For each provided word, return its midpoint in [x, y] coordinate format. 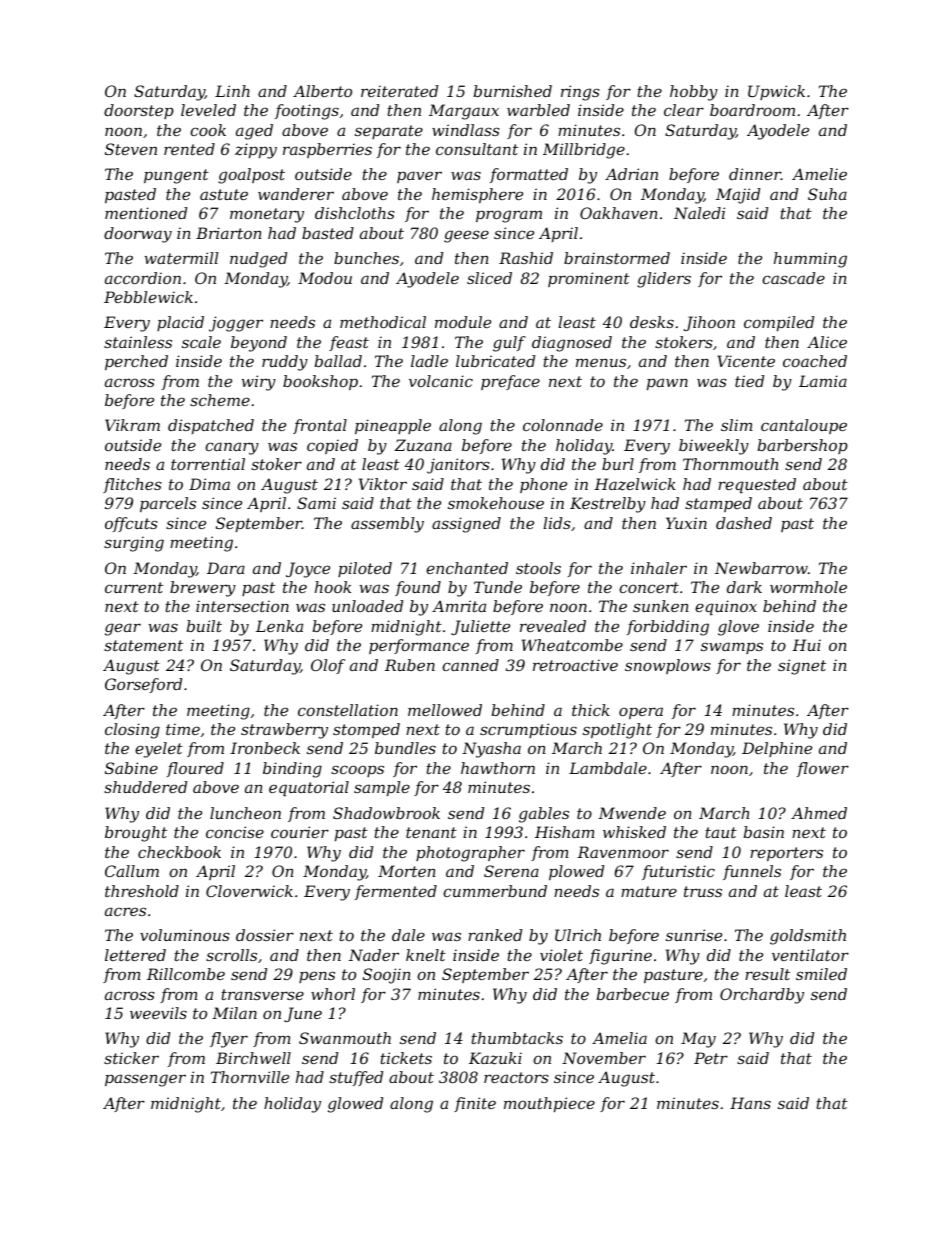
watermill [181, 258]
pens [317, 977]
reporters [786, 854]
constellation [348, 710]
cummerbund [495, 891]
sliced [489, 278]
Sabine [131, 768]
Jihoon [709, 323]
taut [721, 832]
